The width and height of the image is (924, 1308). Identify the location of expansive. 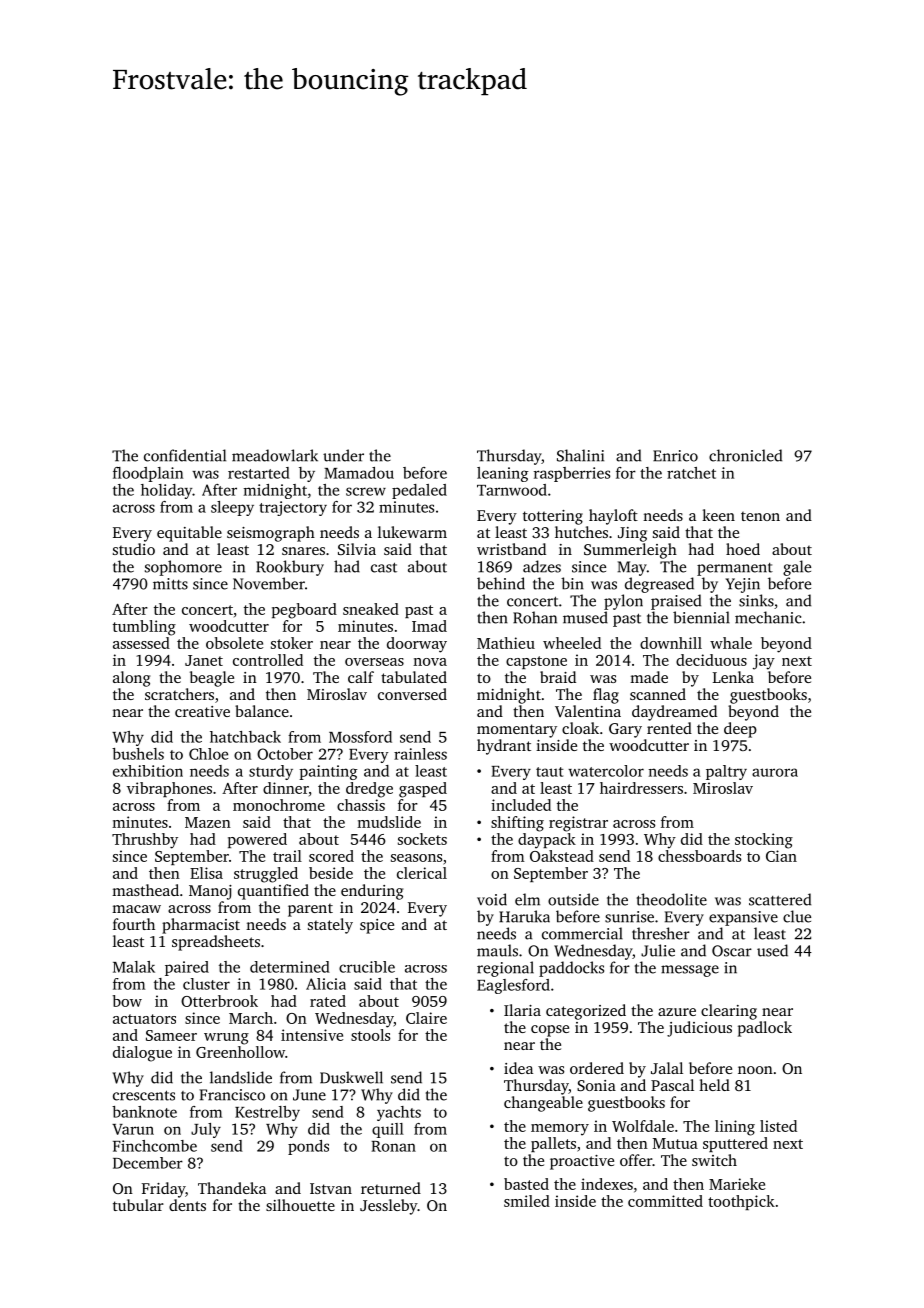
(743, 918).
